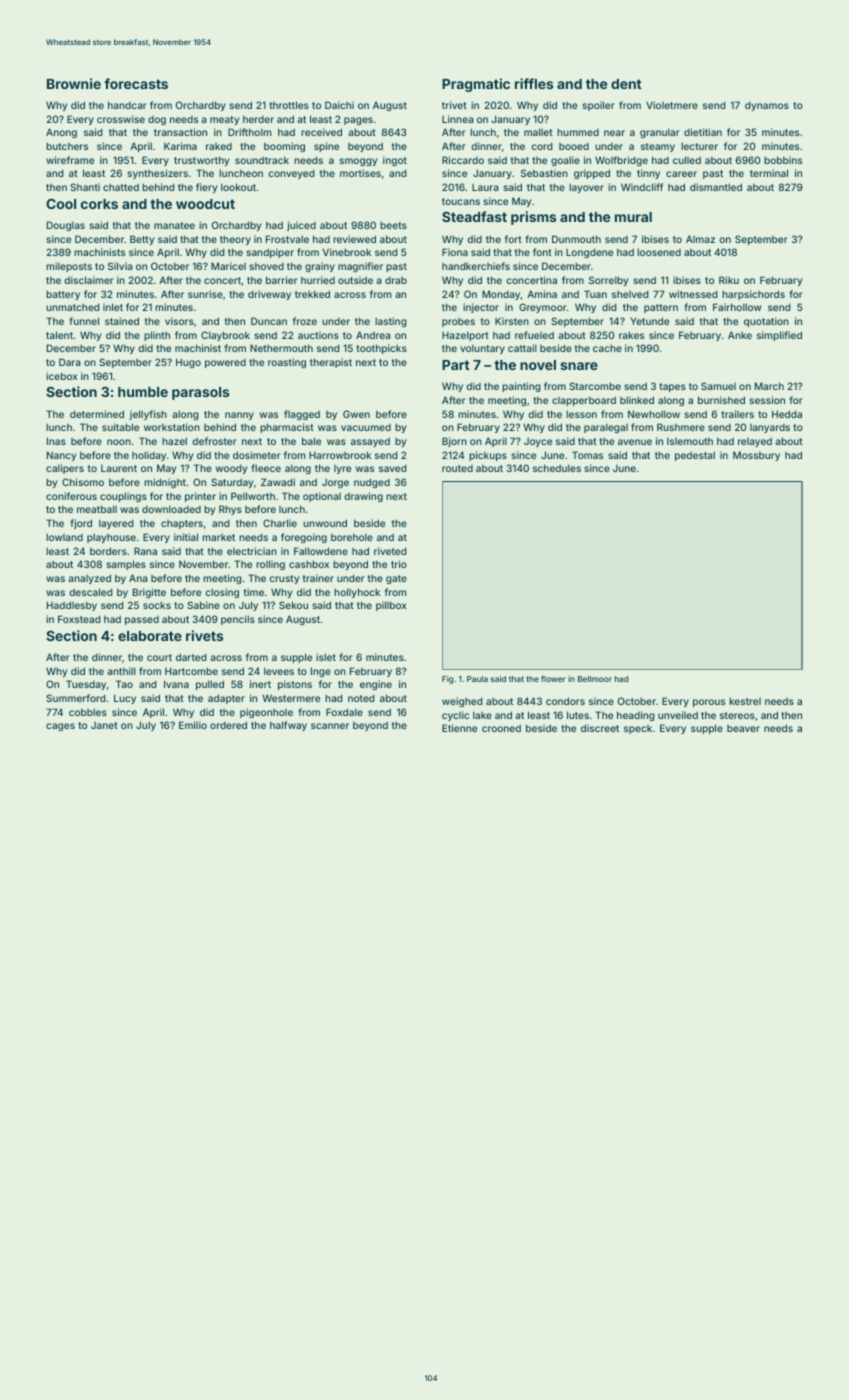  Describe the element at coordinates (121, 671) in the document. I see `anthill` at that location.
